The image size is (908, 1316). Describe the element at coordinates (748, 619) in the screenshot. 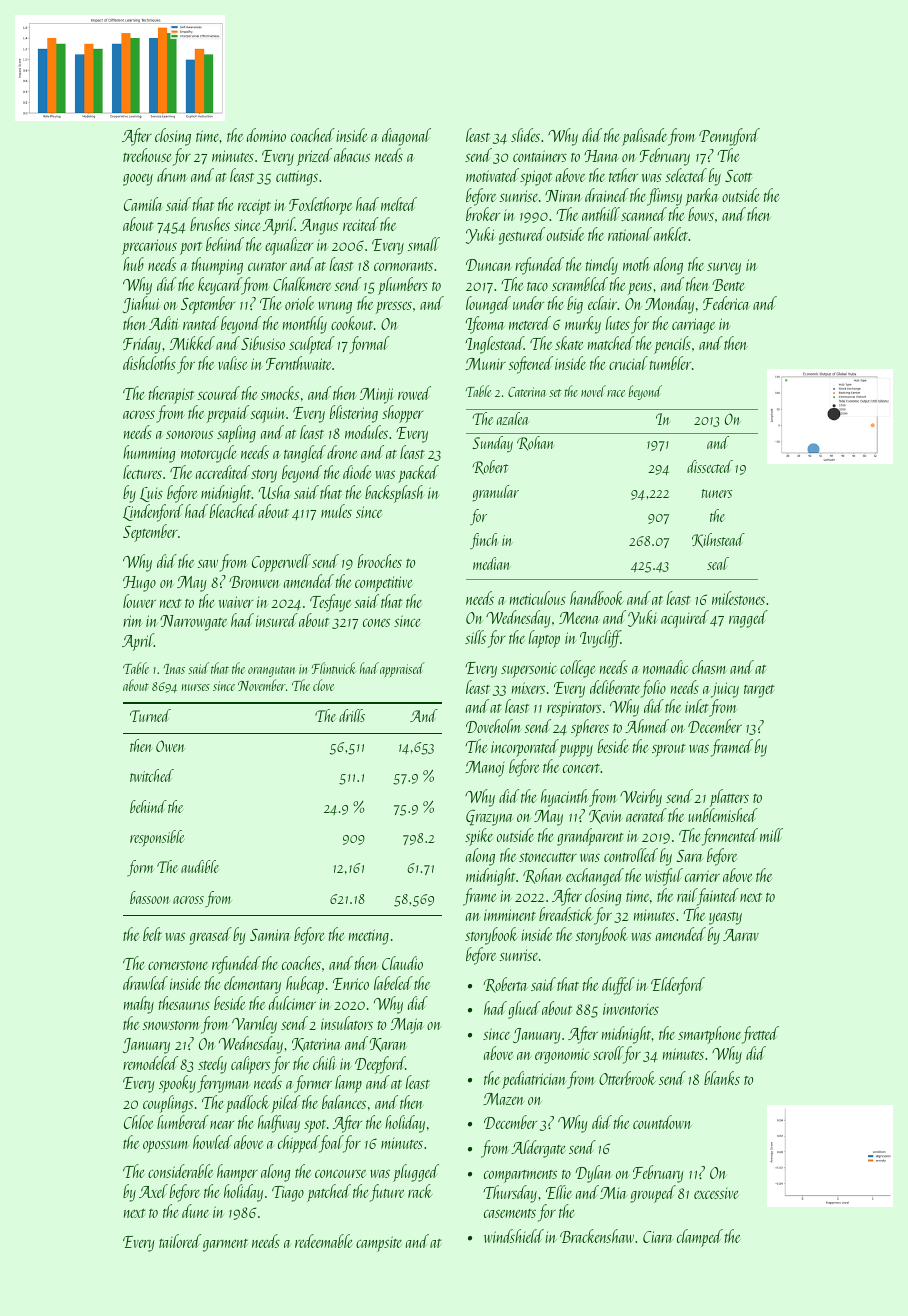

I see `ragged` at that location.
